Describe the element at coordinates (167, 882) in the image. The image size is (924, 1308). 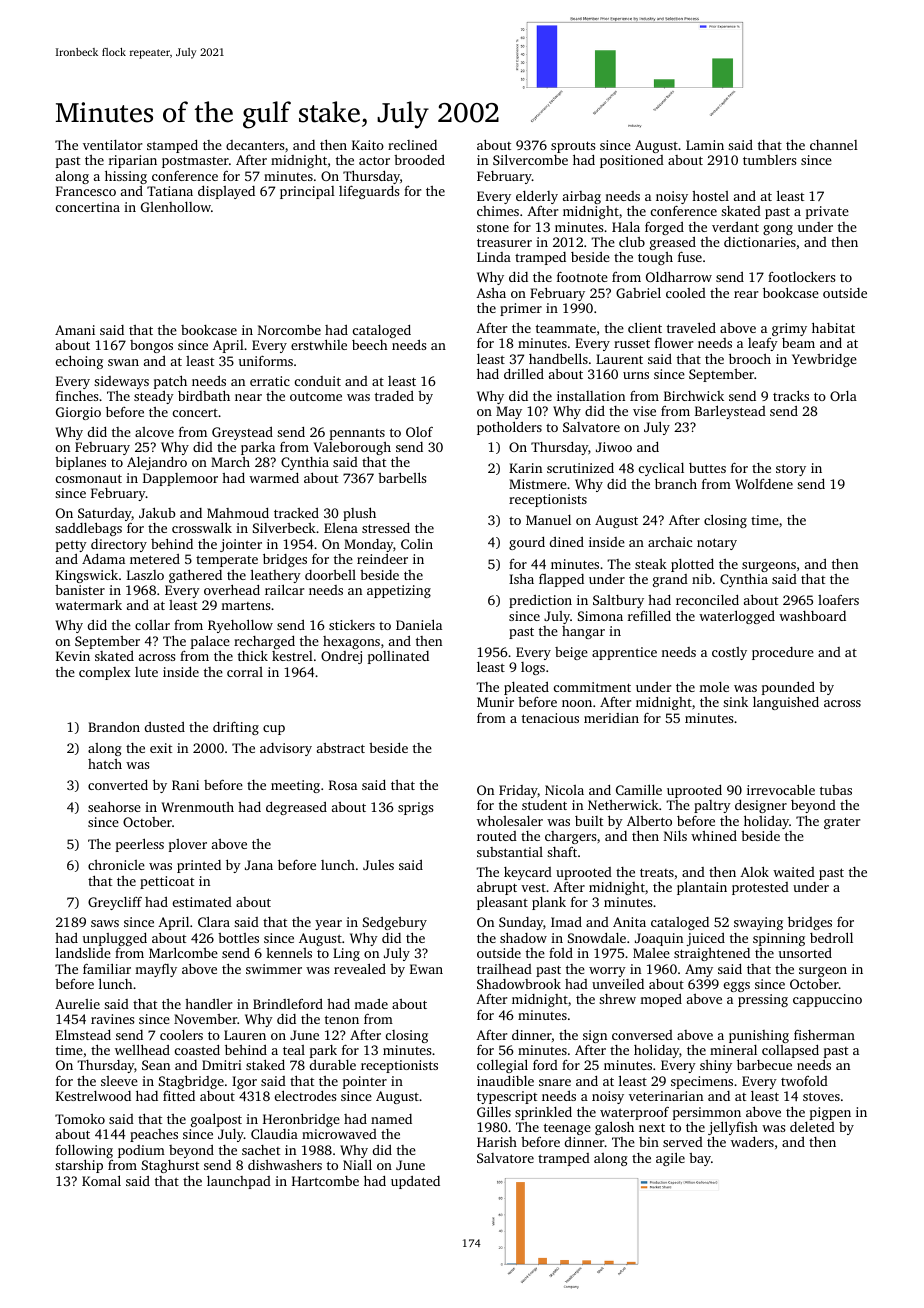
I see `petticoat` at that location.
